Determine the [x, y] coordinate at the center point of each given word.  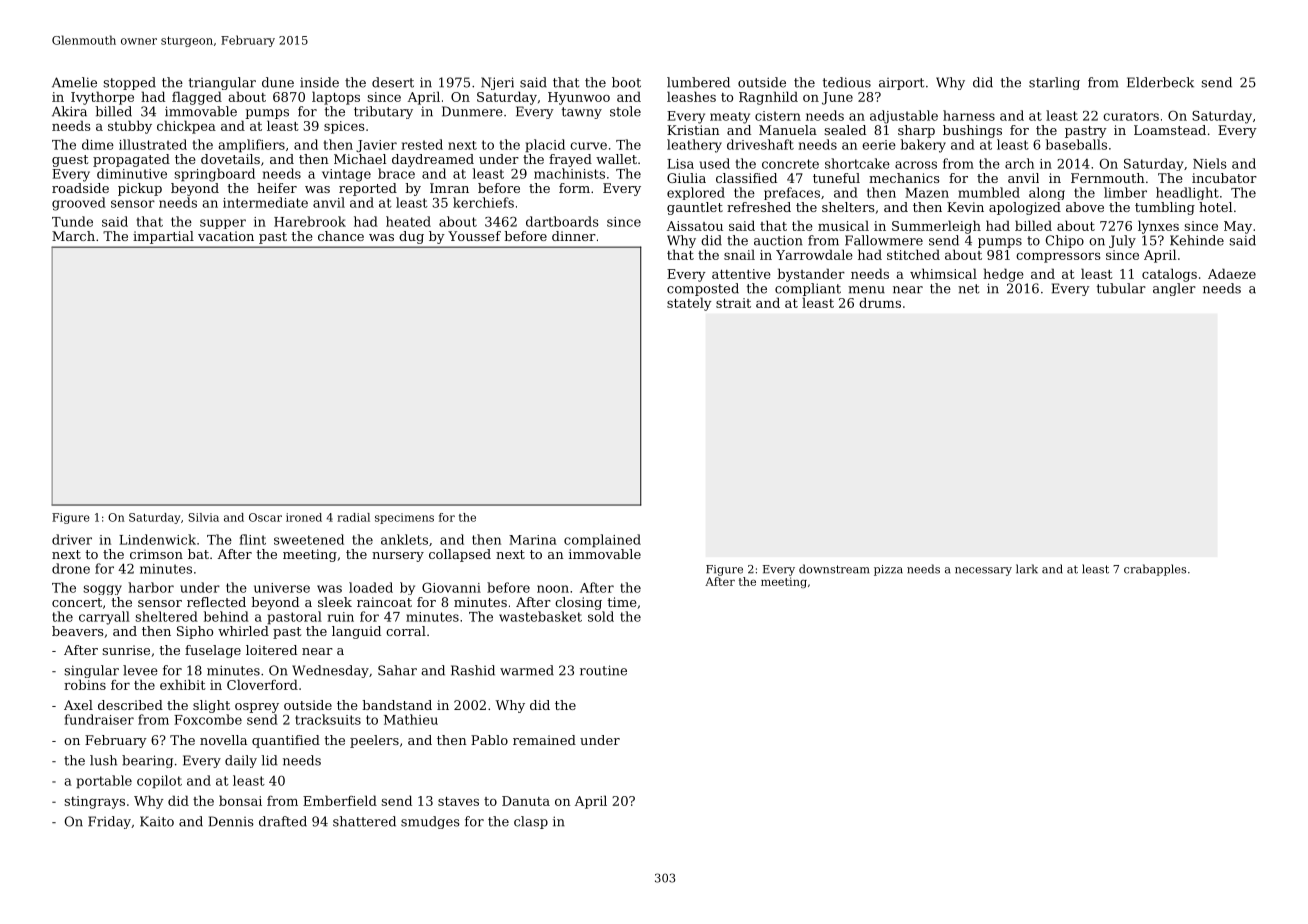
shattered [364, 821]
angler [1174, 289]
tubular [1121, 288]
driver [72, 539]
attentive [741, 274]
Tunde [72, 221]
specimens [404, 518]
